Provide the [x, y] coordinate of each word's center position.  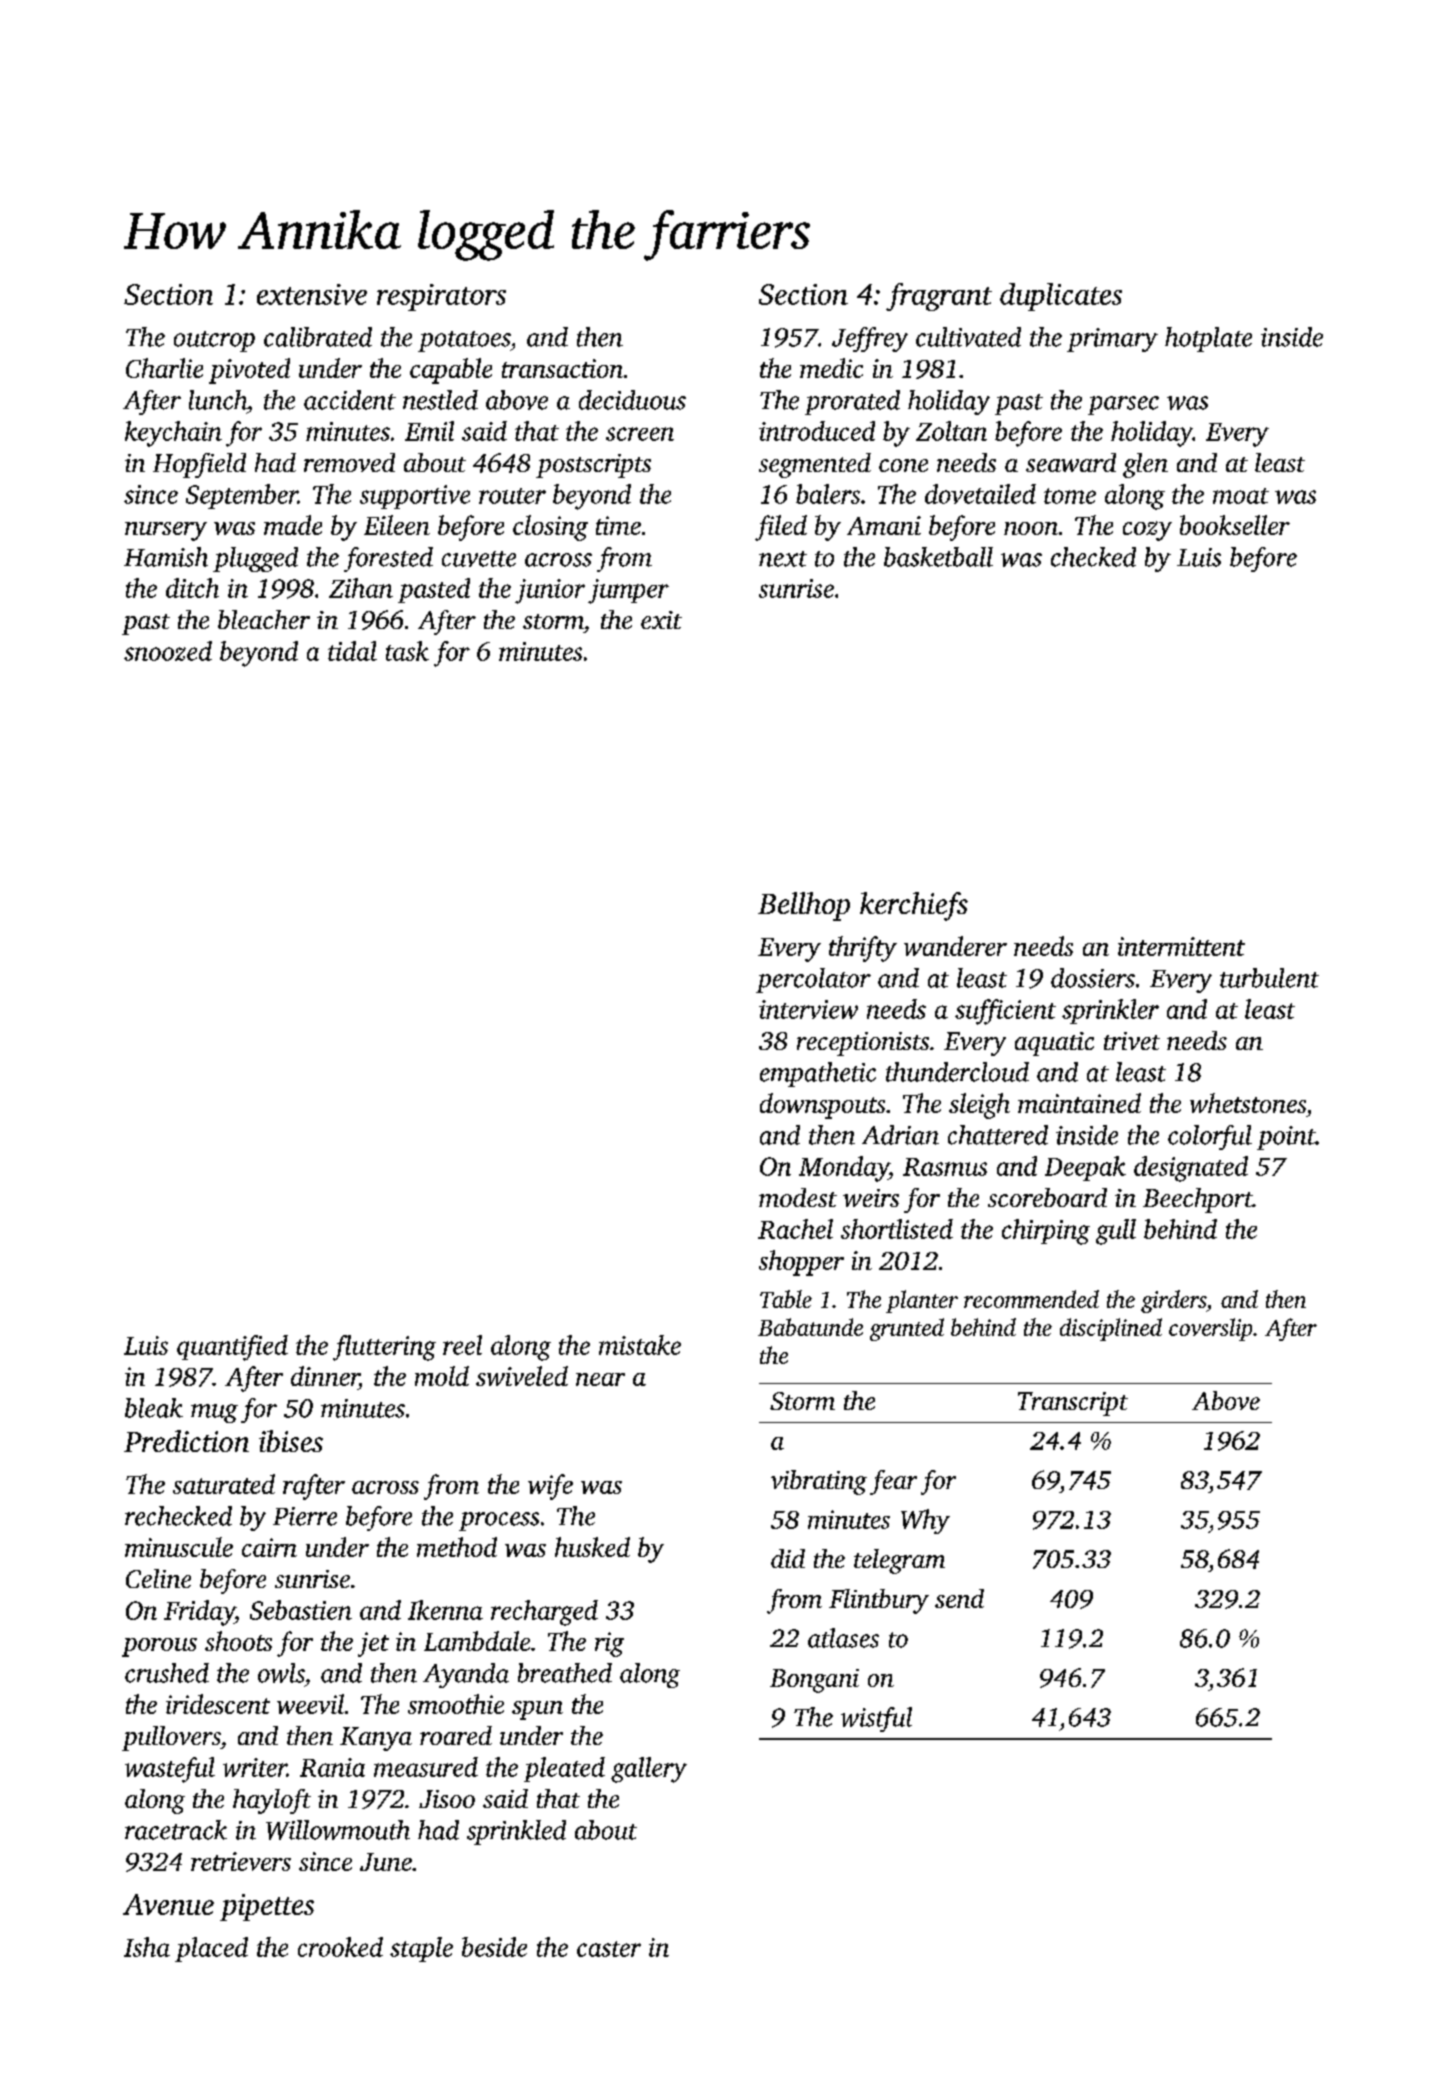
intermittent [1181, 946]
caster [609, 1949]
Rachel [795, 1229]
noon [1031, 528]
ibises [291, 1441]
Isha [147, 1947]
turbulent [1269, 978]
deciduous [632, 400]
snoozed [168, 651]
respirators [441, 297]
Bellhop [804, 906]
